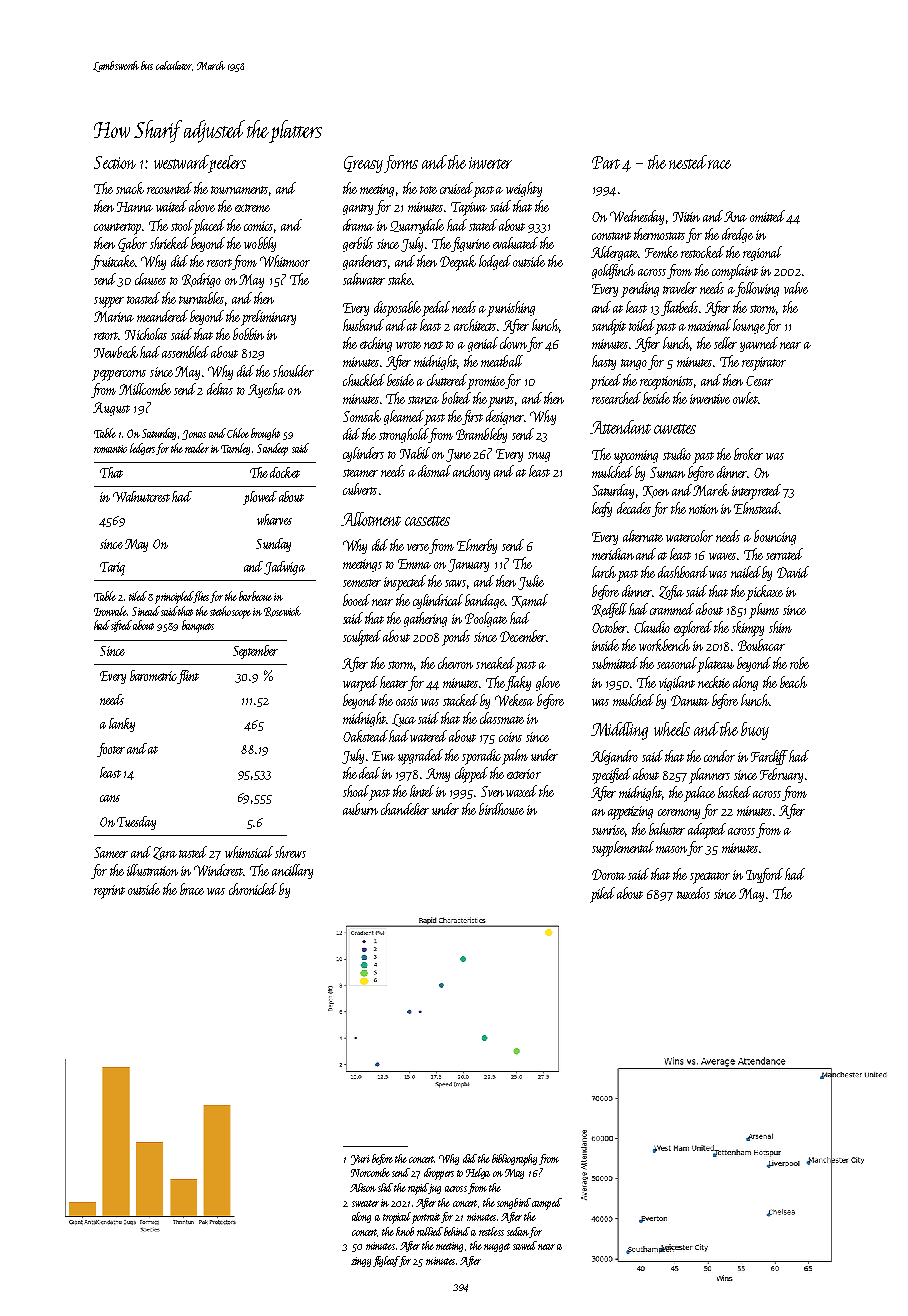 This screenshot has width=908, height=1316. What do you see at coordinates (602, 895) in the screenshot?
I see `piled` at bounding box center [602, 895].
